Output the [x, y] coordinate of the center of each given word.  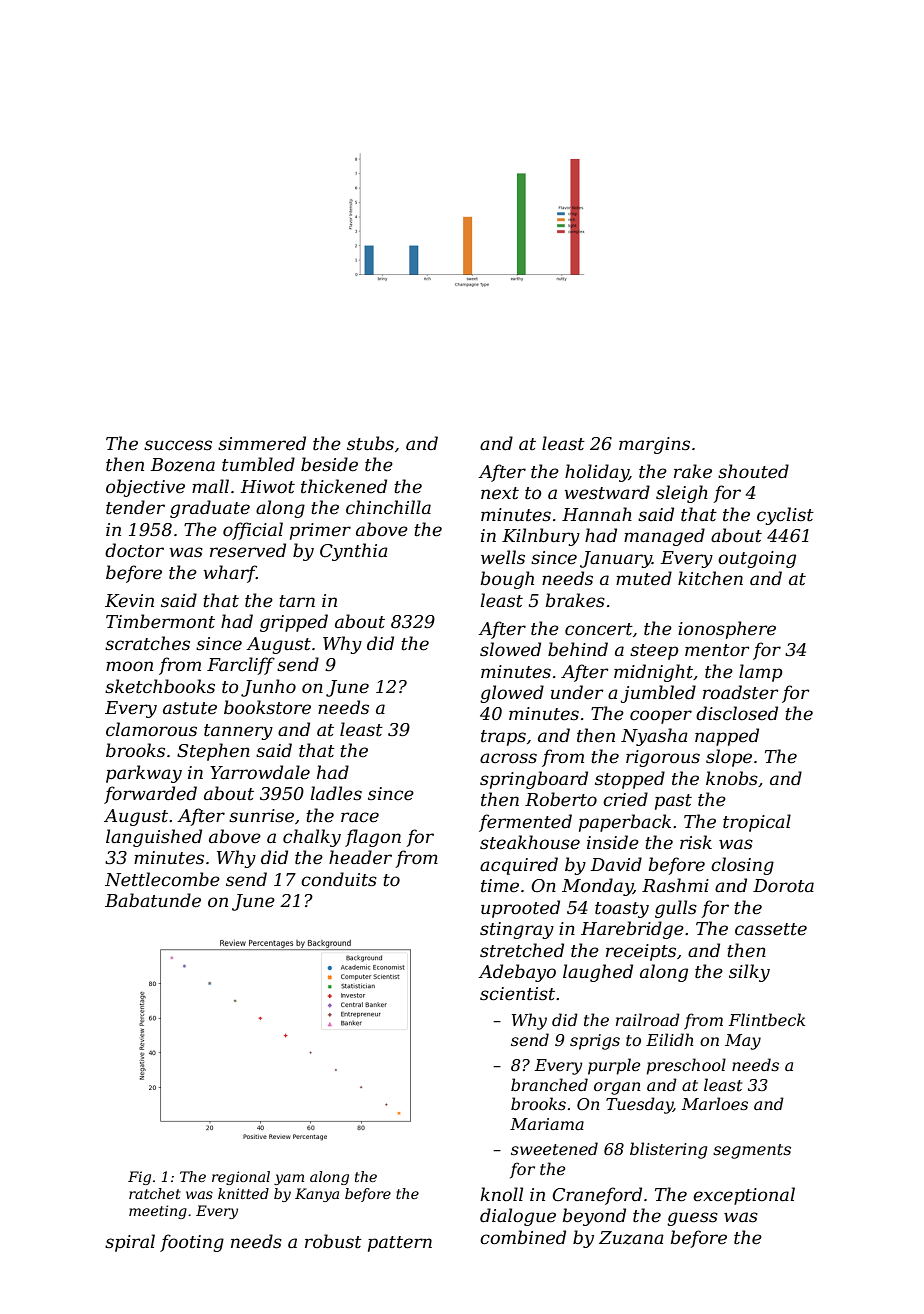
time [500, 886]
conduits [339, 879]
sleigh [682, 494]
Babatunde [153, 900]
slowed [510, 649]
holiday [597, 473]
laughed [598, 973]
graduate [210, 509]
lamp [761, 673]
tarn [297, 601]
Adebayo [517, 973]
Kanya [317, 1195]
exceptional [744, 1196]
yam [289, 1179]
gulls [676, 909]
